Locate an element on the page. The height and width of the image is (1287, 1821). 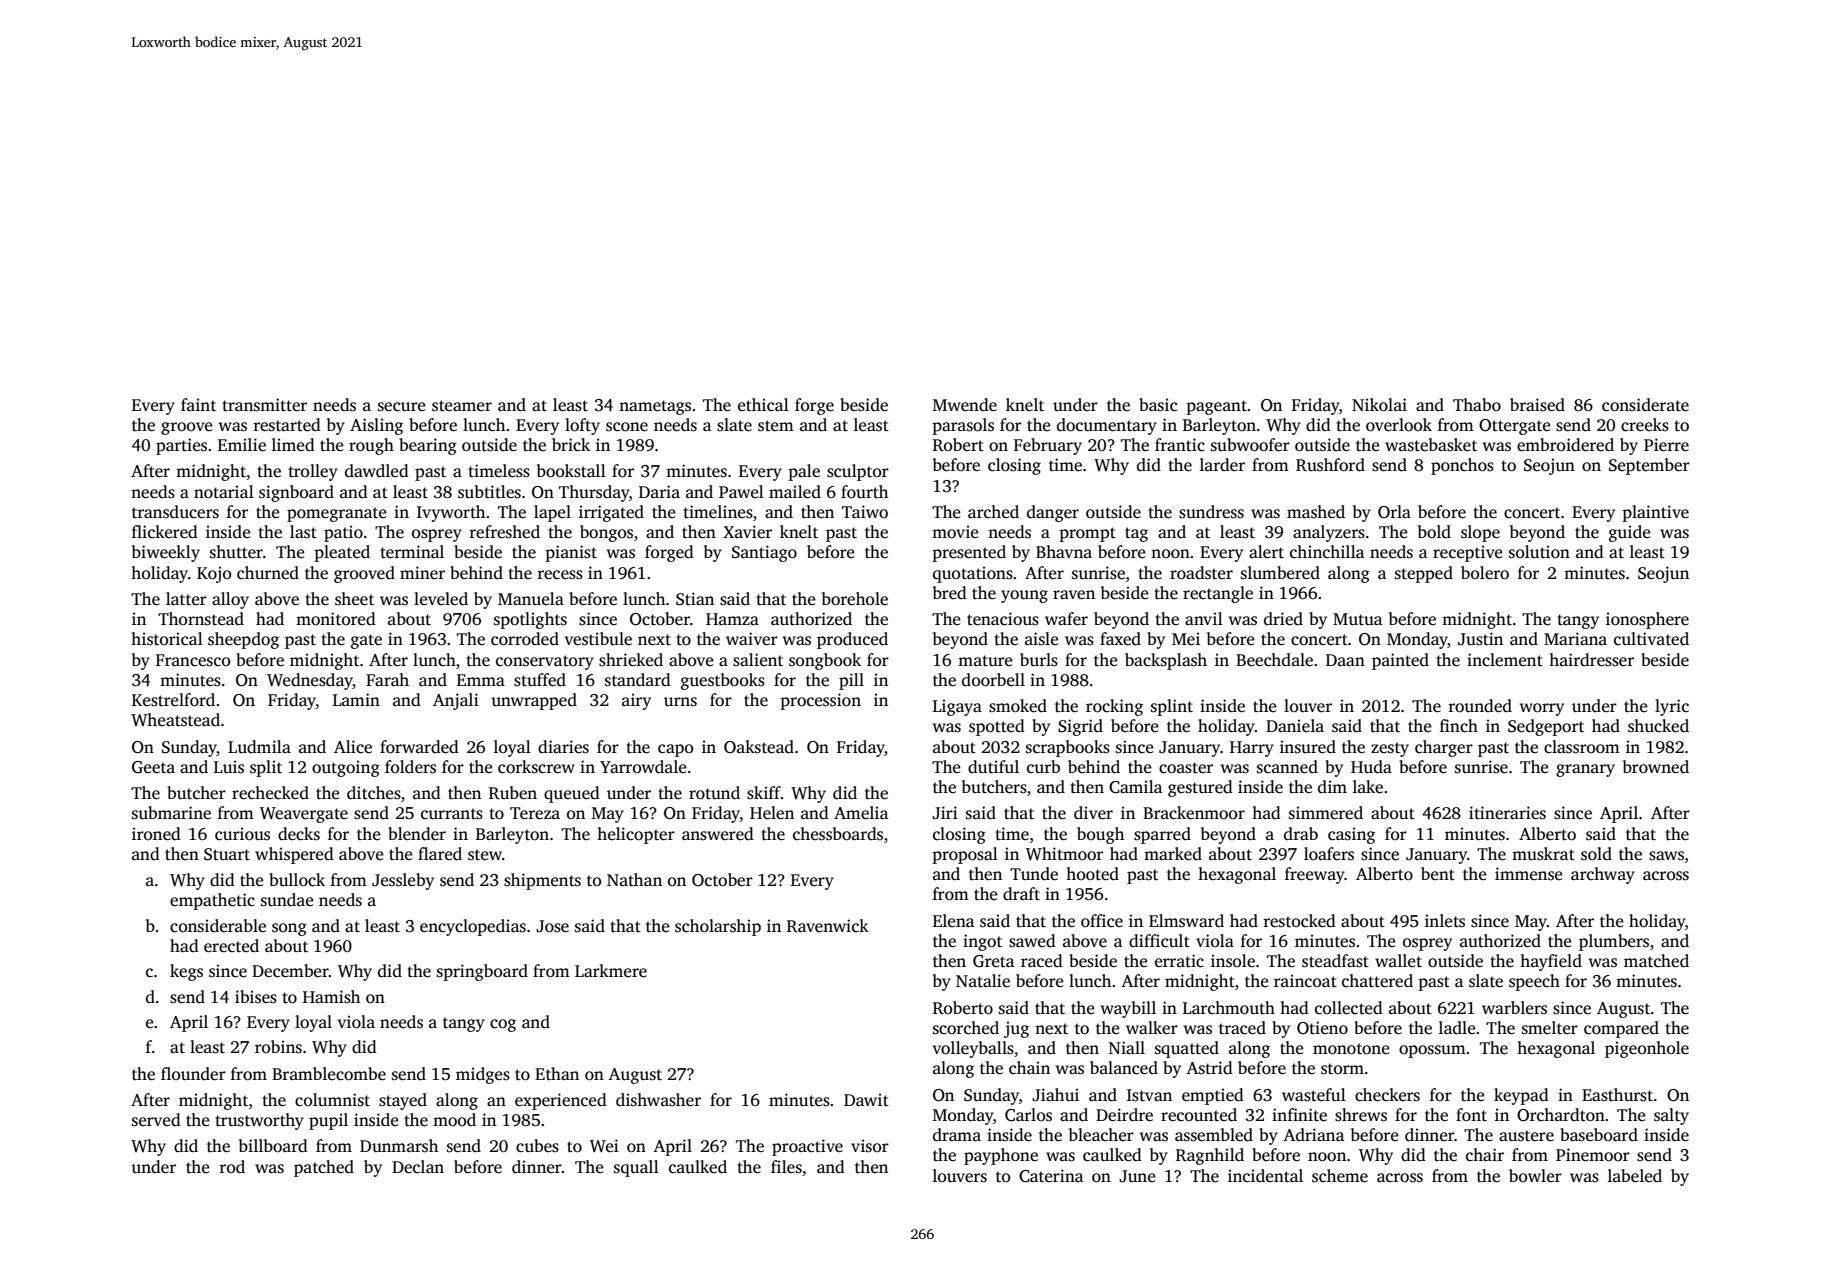
Carlos is located at coordinates (1028, 1115).
